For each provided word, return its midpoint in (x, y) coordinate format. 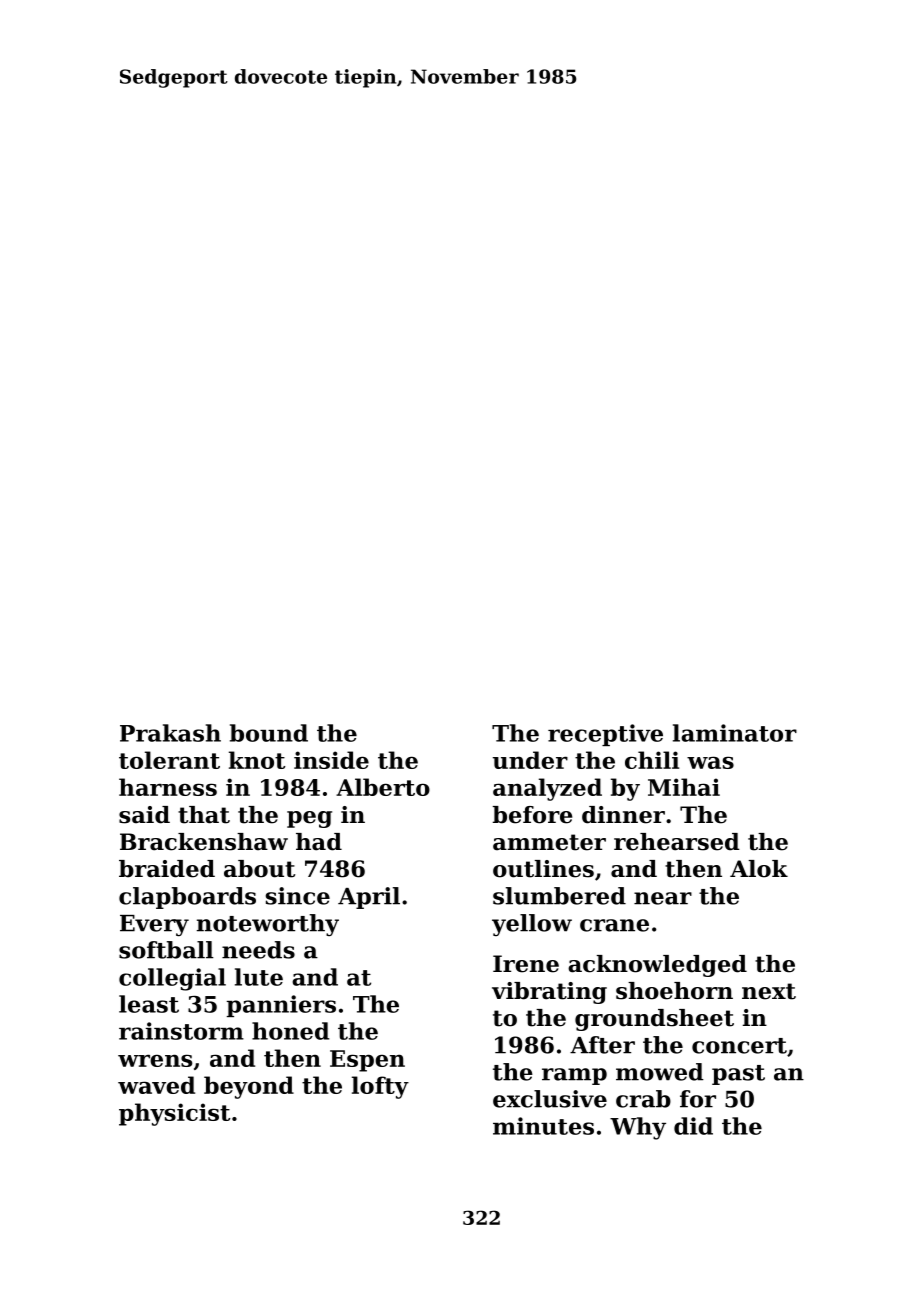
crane (614, 925)
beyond (249, 1087)
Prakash (170, 733)
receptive (605, 735)
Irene (526, 964)
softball (166, 950)
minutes (543, 1126)
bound (269, 733)
